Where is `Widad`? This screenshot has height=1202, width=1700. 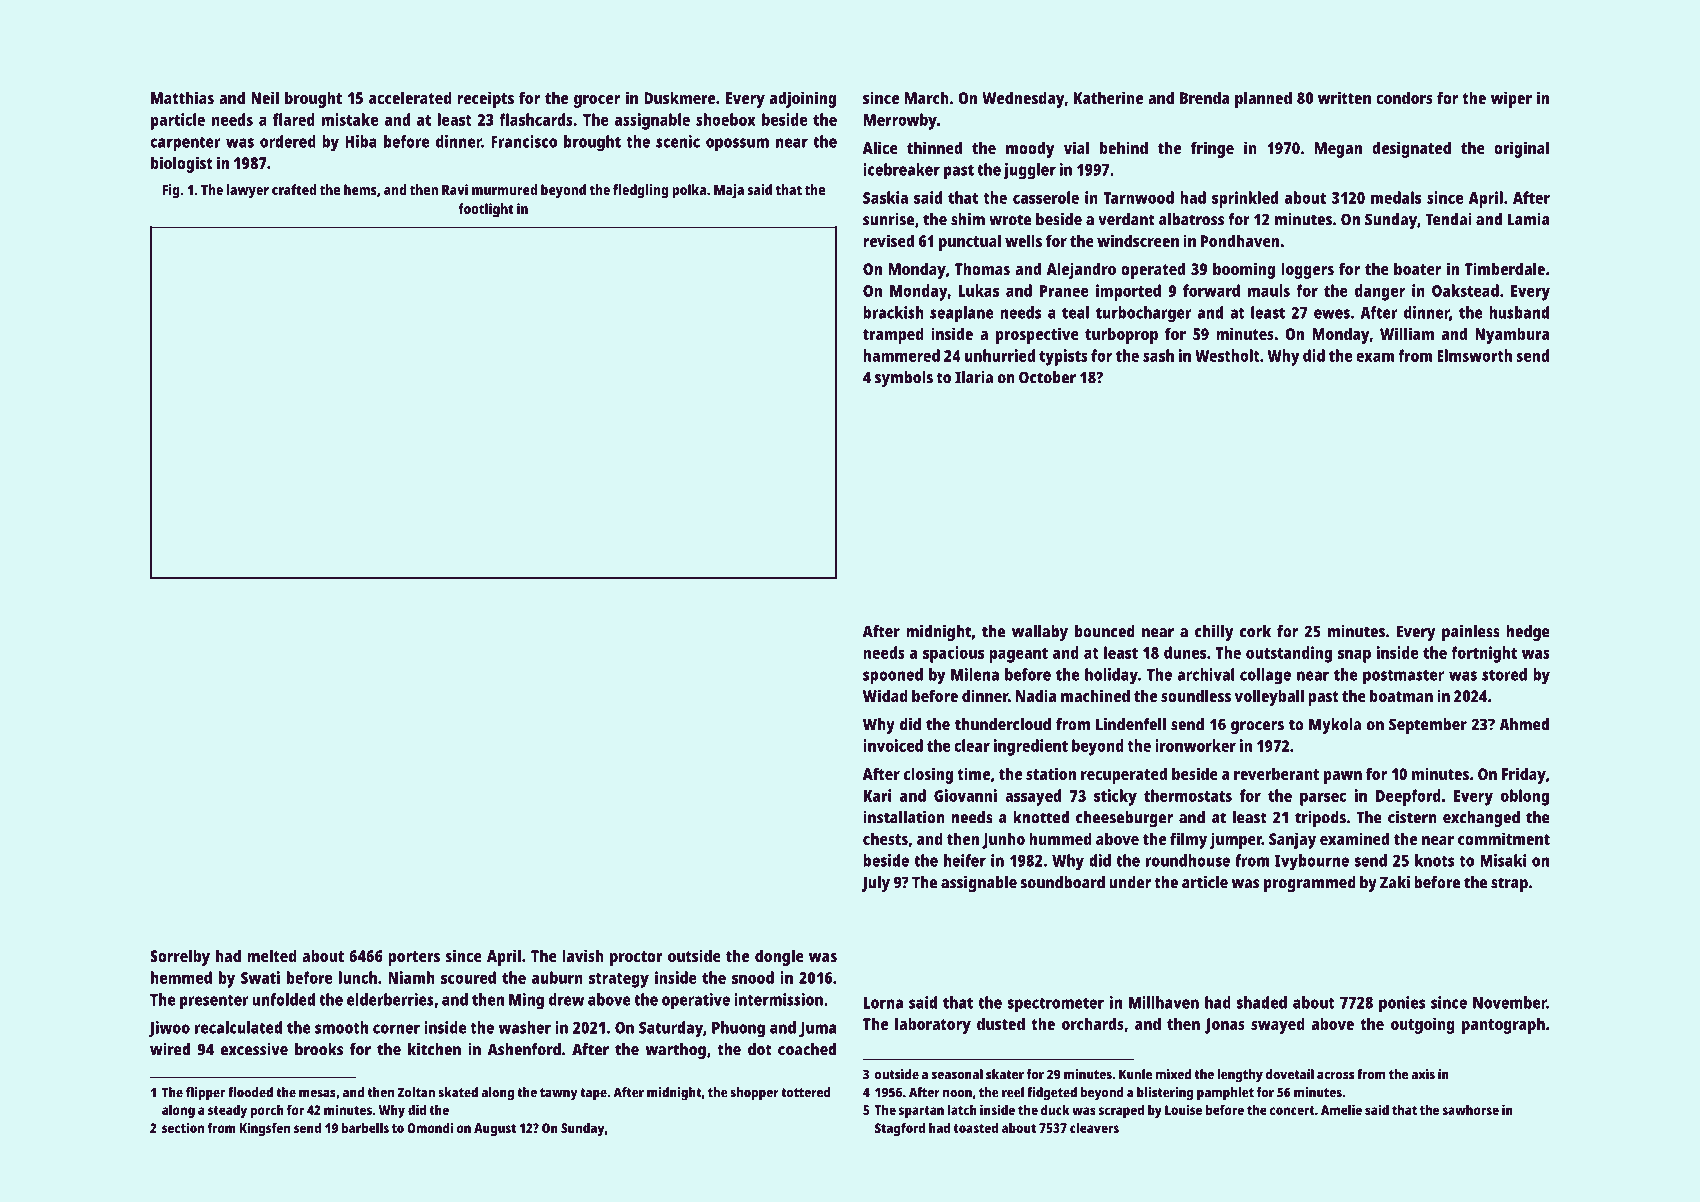
Widad is located at coordinates (885, 695).
